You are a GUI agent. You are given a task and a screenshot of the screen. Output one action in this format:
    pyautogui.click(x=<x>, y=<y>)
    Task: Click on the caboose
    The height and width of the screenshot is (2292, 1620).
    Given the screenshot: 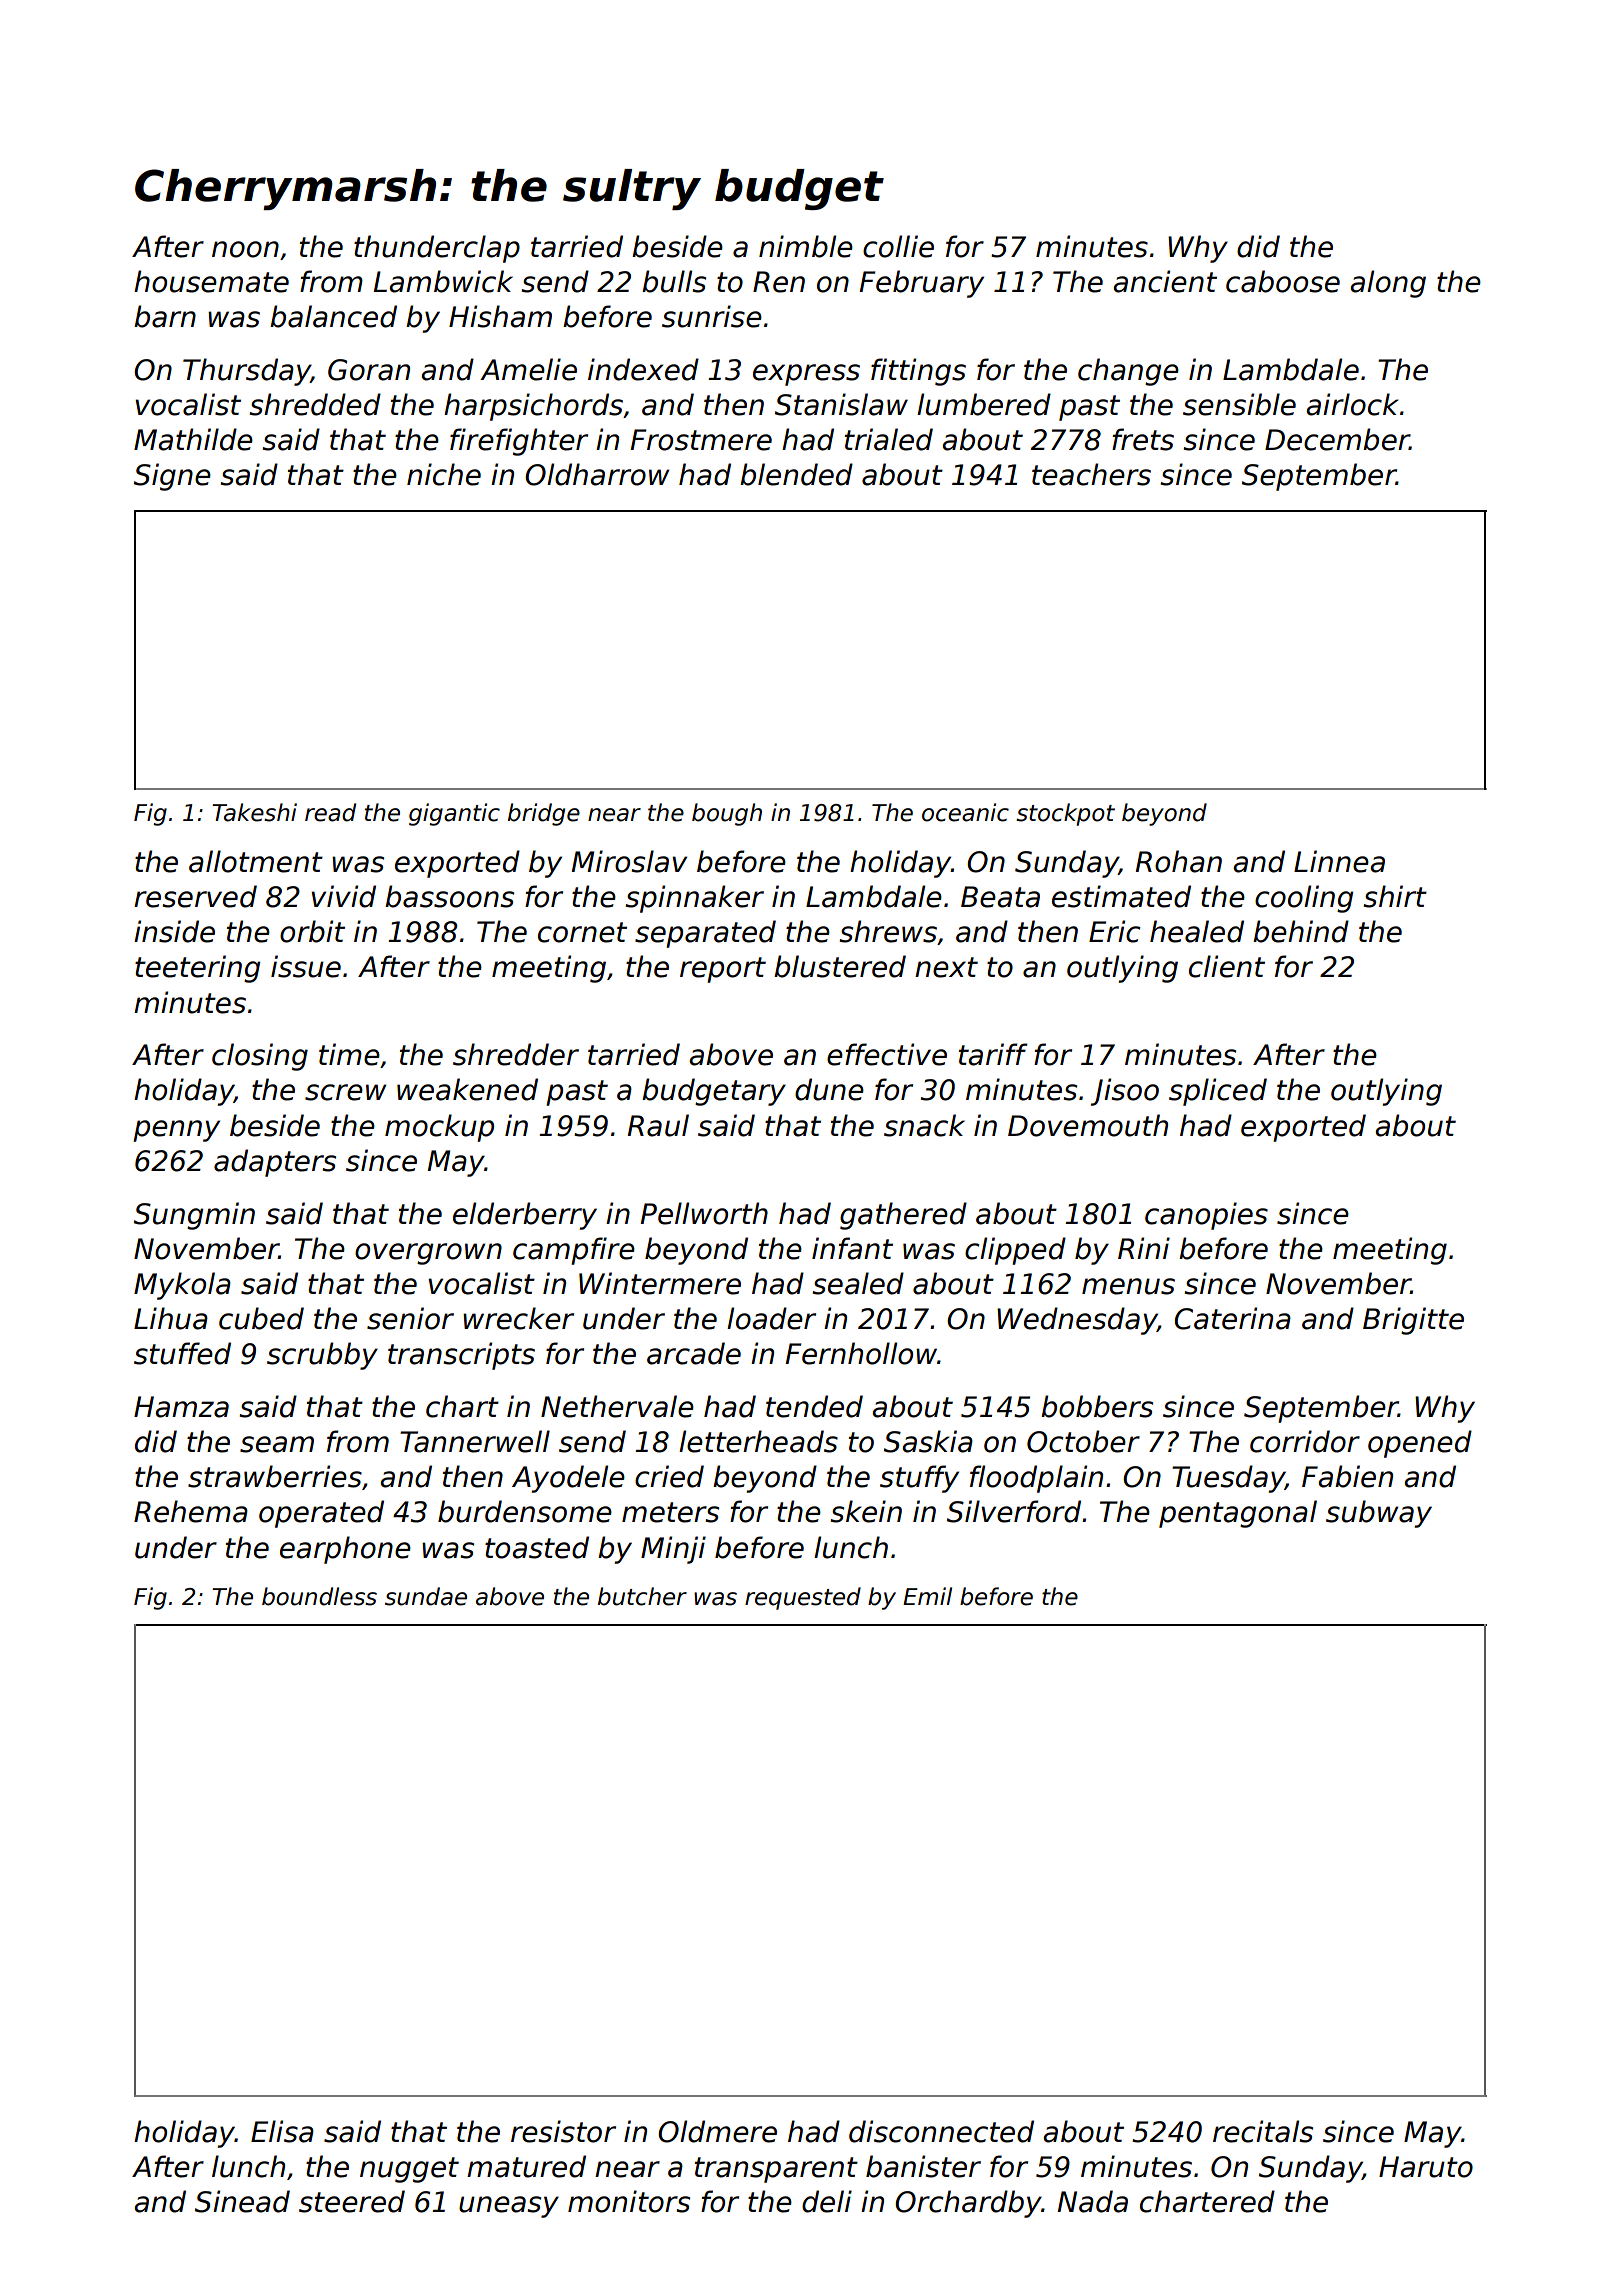 What is the action you would take?
    pyautogui.click(x=1283, y=281)
